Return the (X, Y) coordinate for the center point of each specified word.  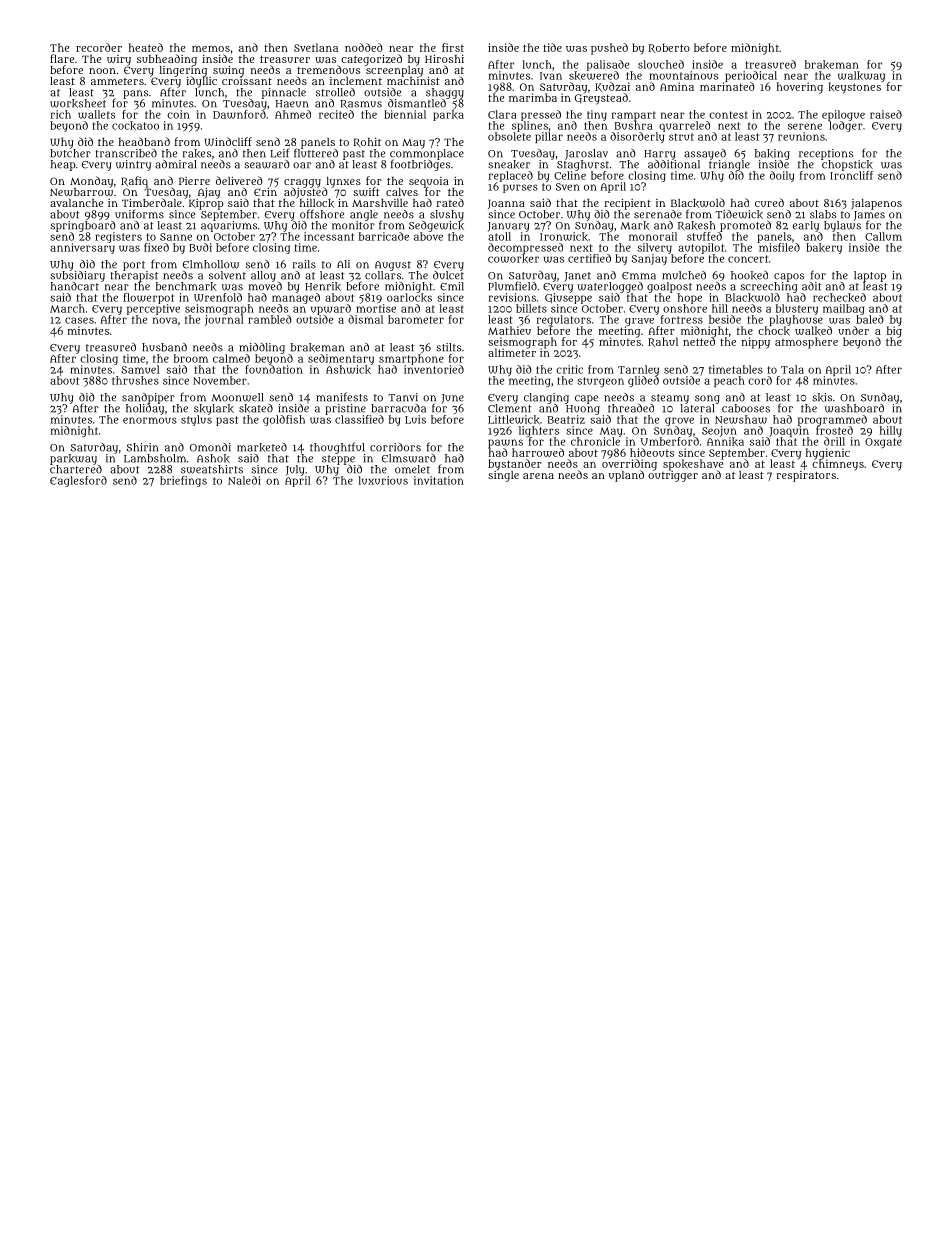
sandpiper (148, 398)
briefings (183, 481)
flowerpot (148, 298)
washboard (854, 408)
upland (626, 476)
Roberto (669, 48)
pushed (609, 49)
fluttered (316, 153)
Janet (577, 277)
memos (211, 48)
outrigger (673, 476)
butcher (70, 153)
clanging (546, 398)
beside (725, 319)
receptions (826, 154)
